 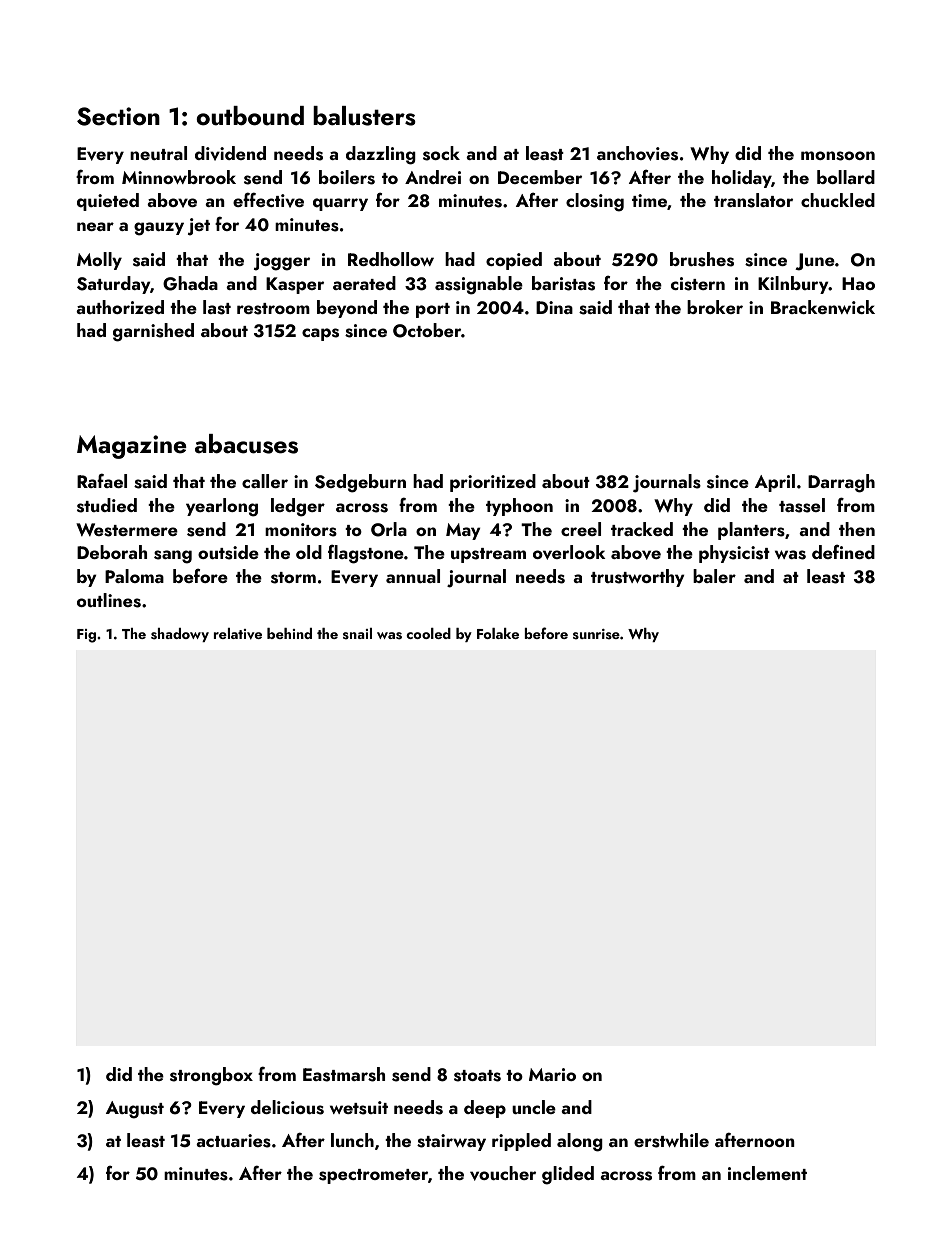 I want to click on anchovies, so click(x=637, y=153).
